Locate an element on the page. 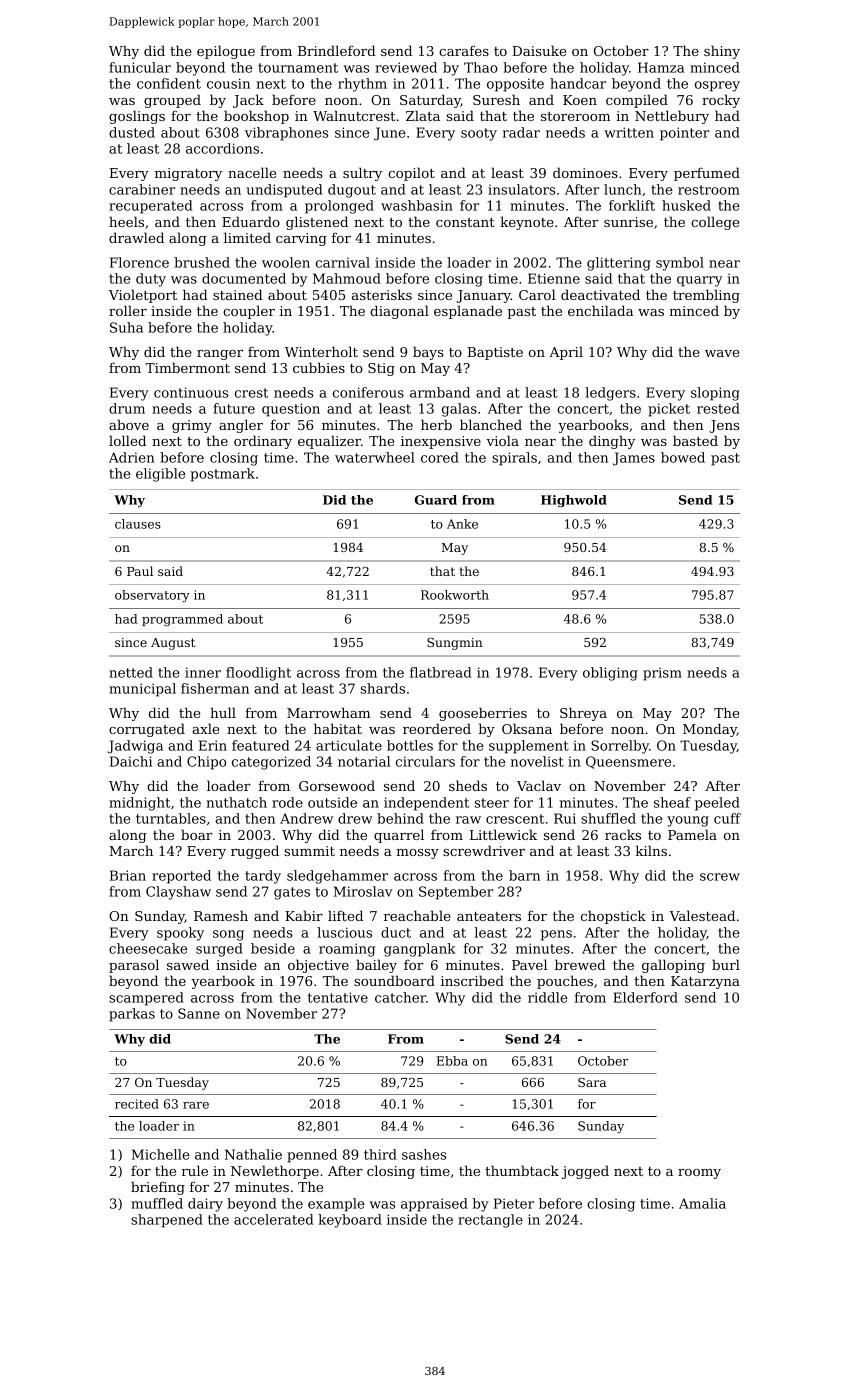 The width and height of the page is (849, 1400). sultry is located at coordinates (362, 174).
